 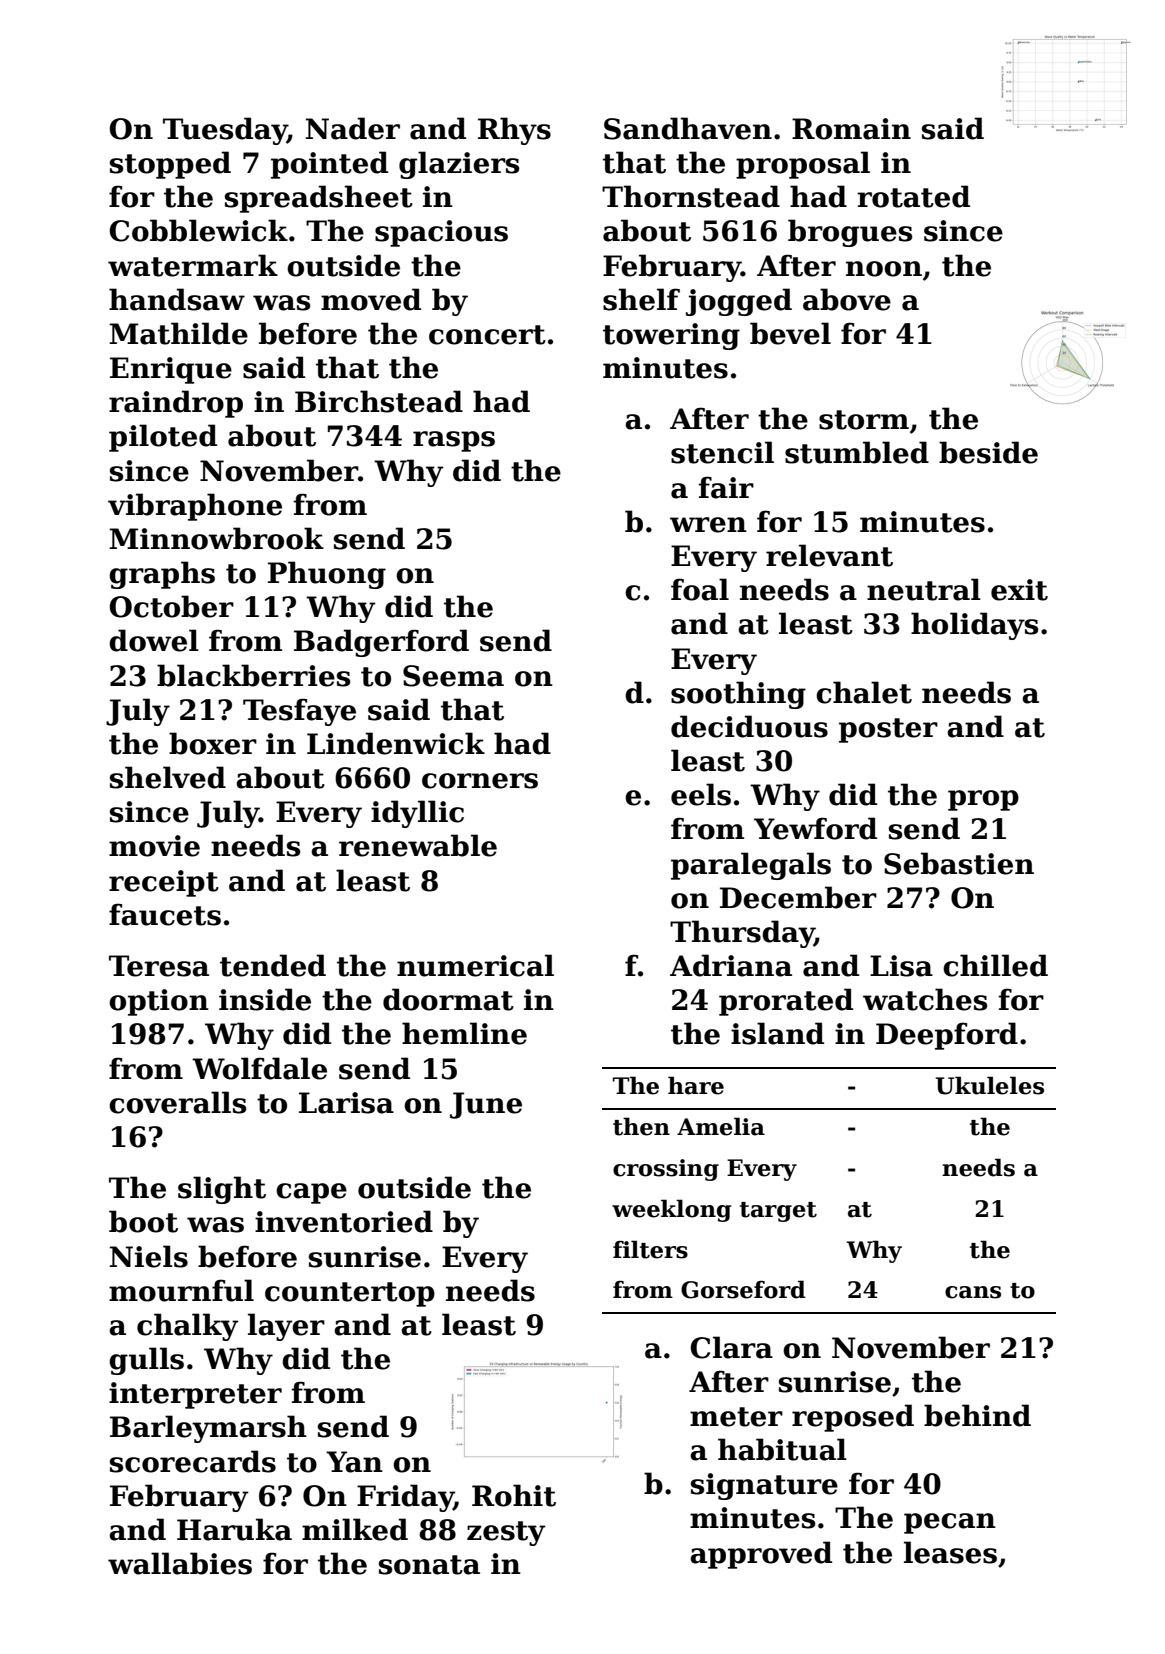 What do you see at coordinates (149, 1256) in the screenshot?
I see `Niels` at bounding box center [149, 1256].
